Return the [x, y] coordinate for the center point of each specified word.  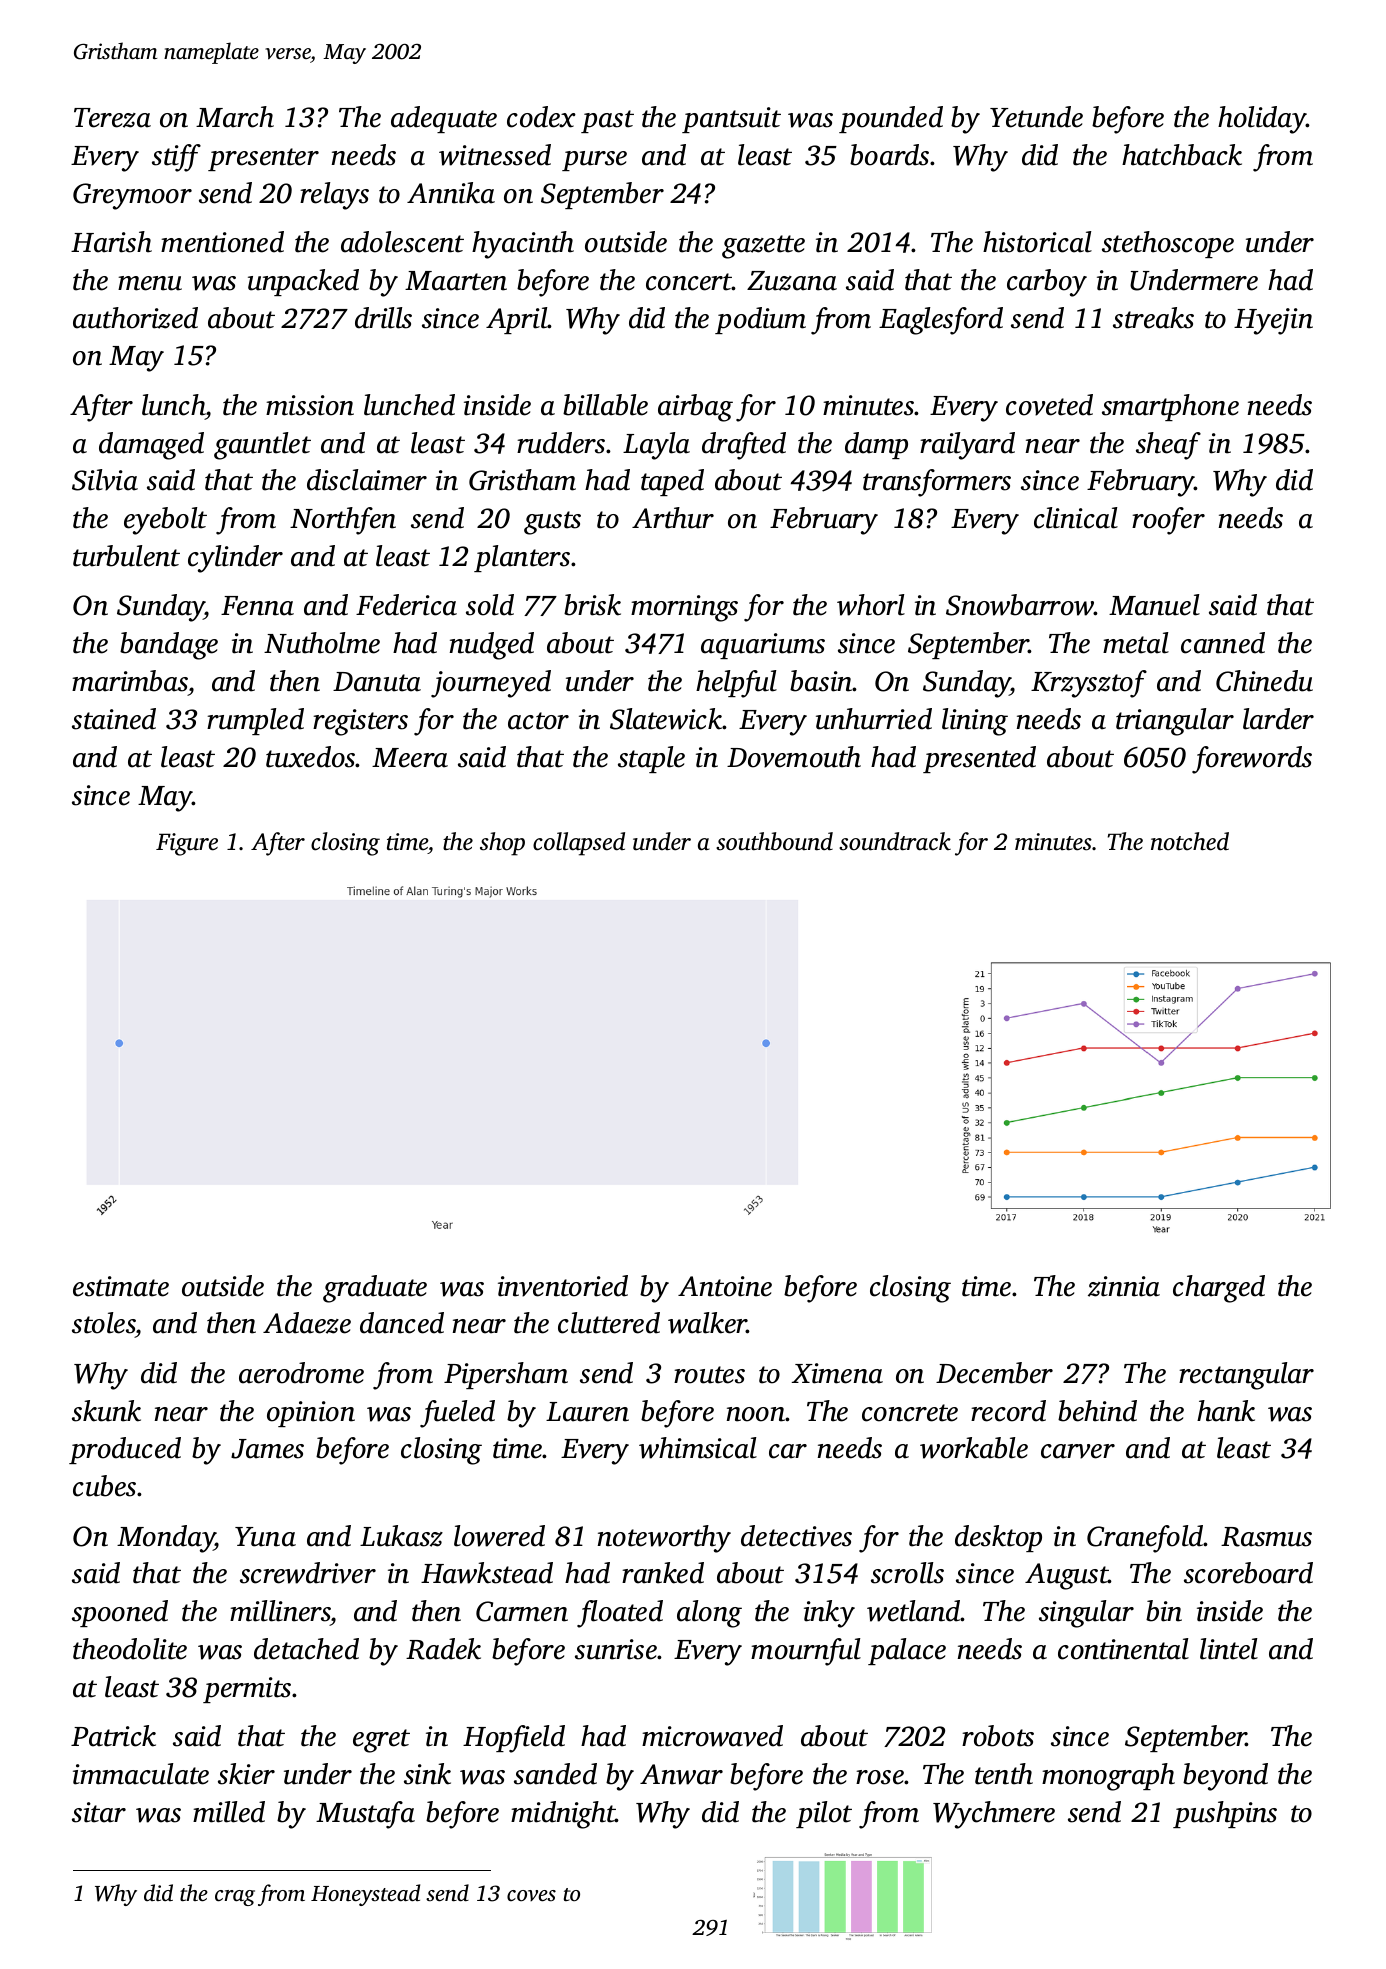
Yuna [265, 1537]
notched [1190, 841]
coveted [1049, 405]
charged [1219, 1289]
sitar [99, 1812]
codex [541, 117]
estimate [121, 1286]
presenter [263, 159]
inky [829, 1614]
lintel [1229, 1649]
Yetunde [1036, 117]
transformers [937, 483]
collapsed [579, 844]
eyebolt [165, 521]
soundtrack [895, 841]
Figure [187, 844]
